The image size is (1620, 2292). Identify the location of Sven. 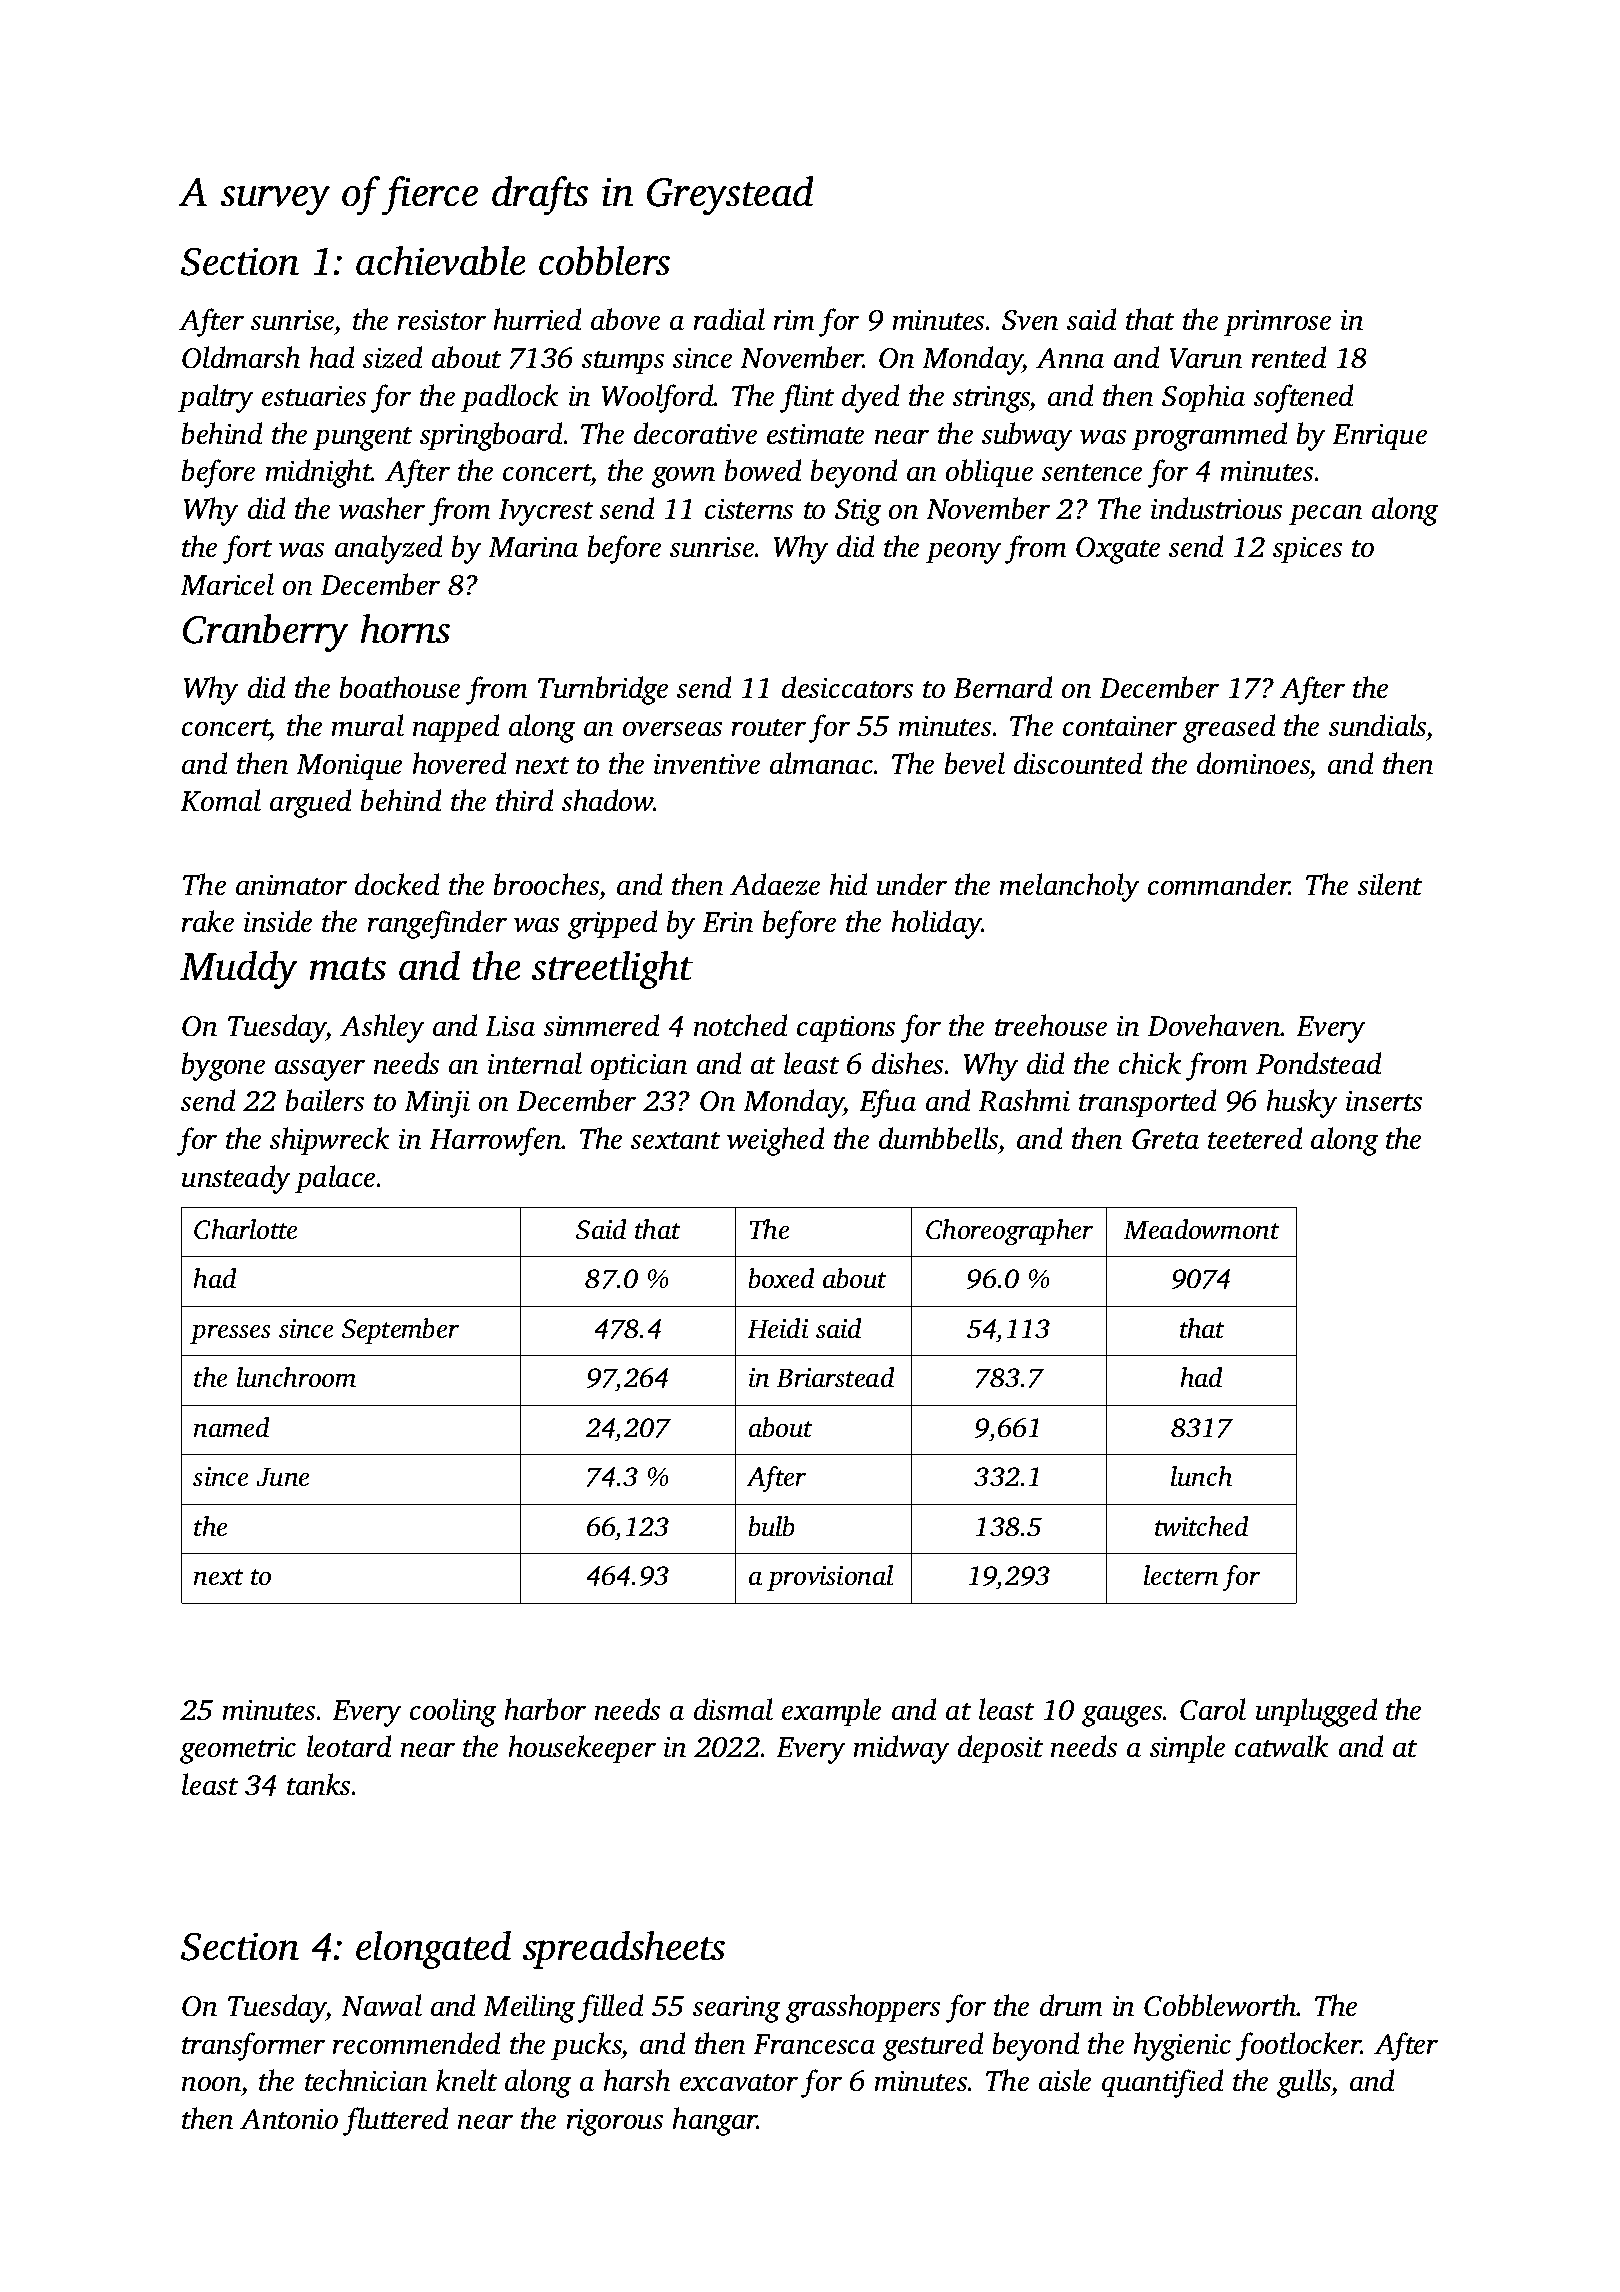
(1030, 320).
